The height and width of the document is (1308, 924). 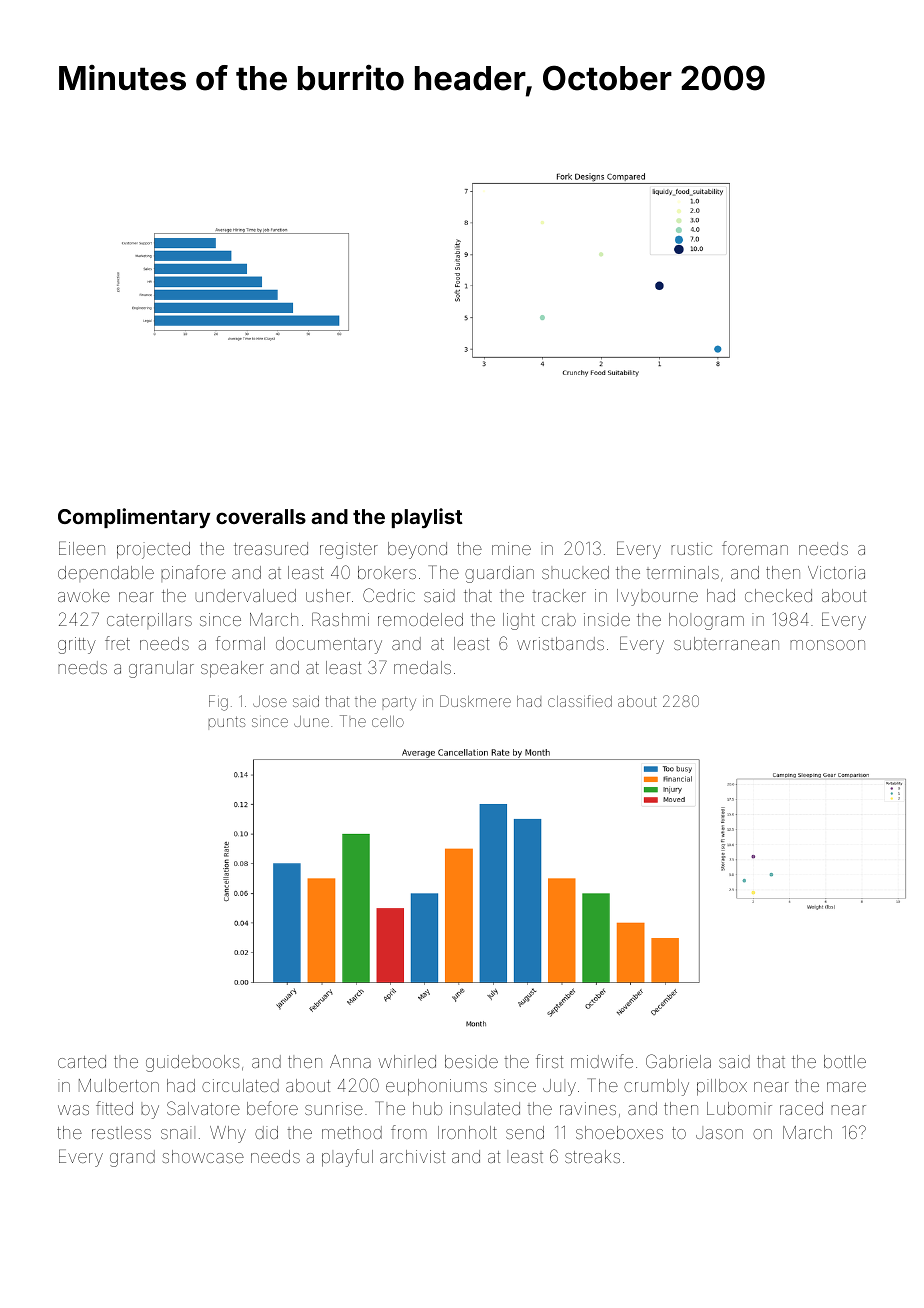 What do you see at coordinates (407, 1061) in the document?
I see `whirled` at bounding box center [407, 1061].
